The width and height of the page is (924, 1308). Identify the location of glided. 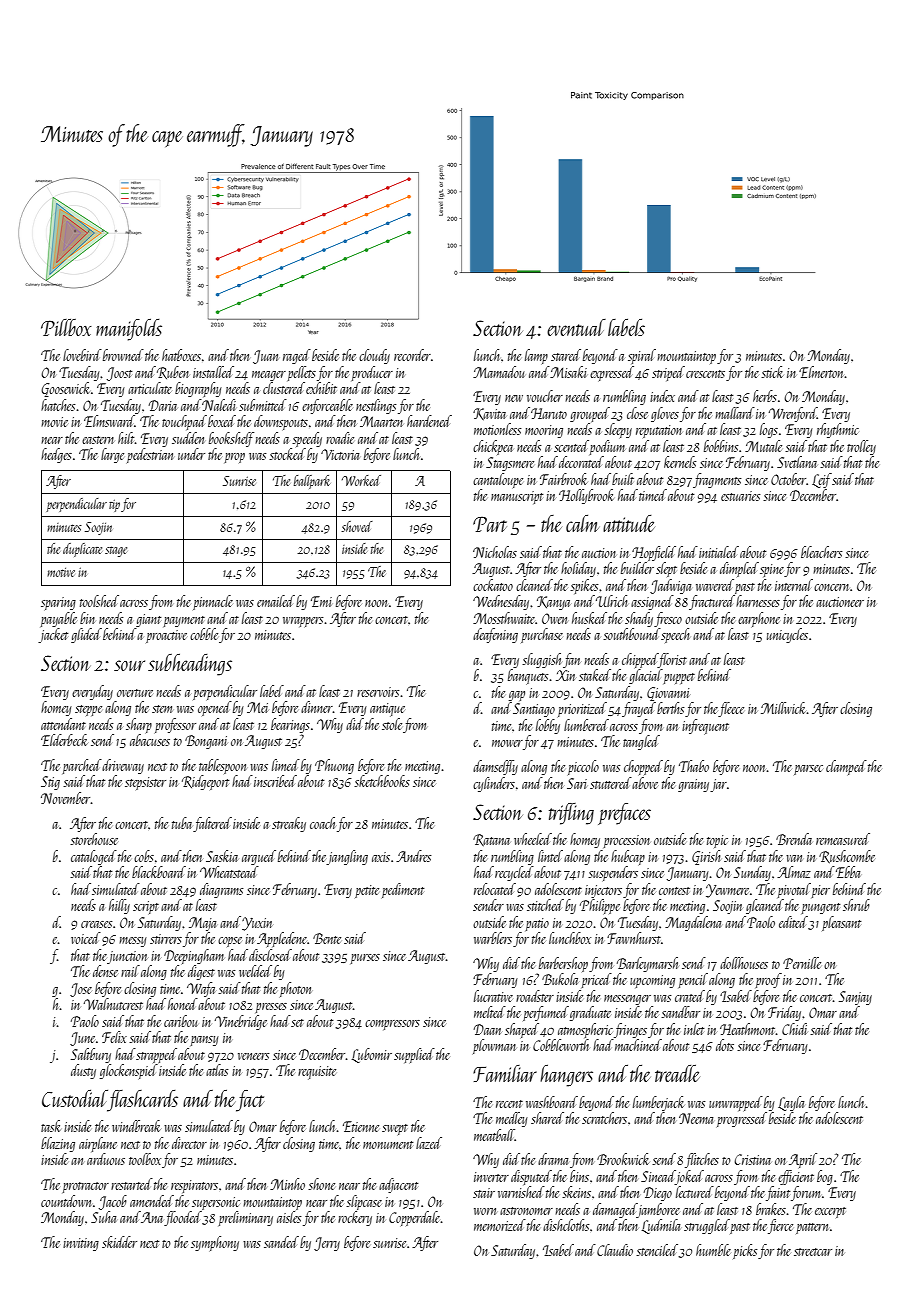
(86, 635).
